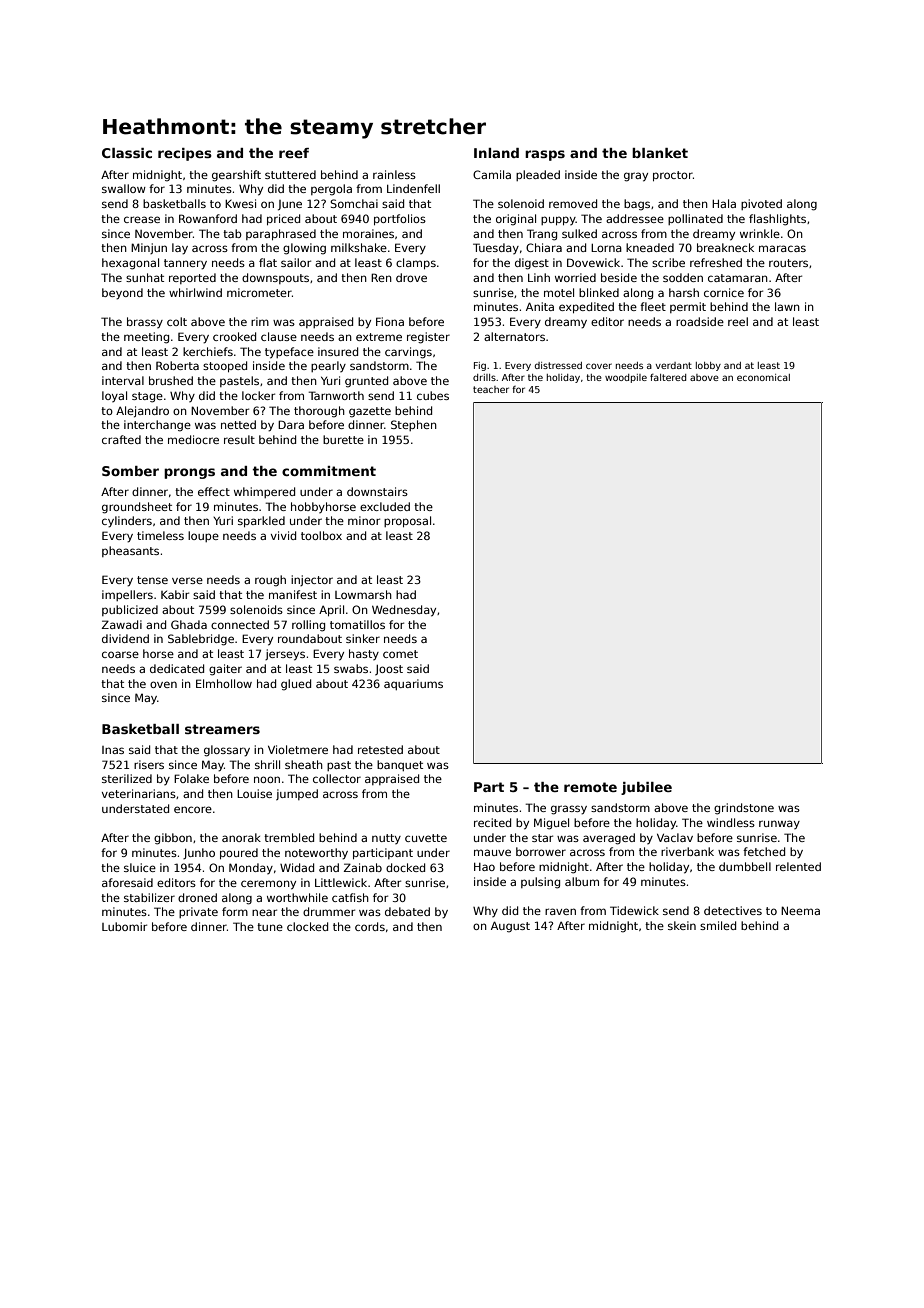 Image resolution: width=924 pixels, height=1308 pixels. Describe the element at coordinates (744, 809) in the page. I see `grindstone` at that location.
